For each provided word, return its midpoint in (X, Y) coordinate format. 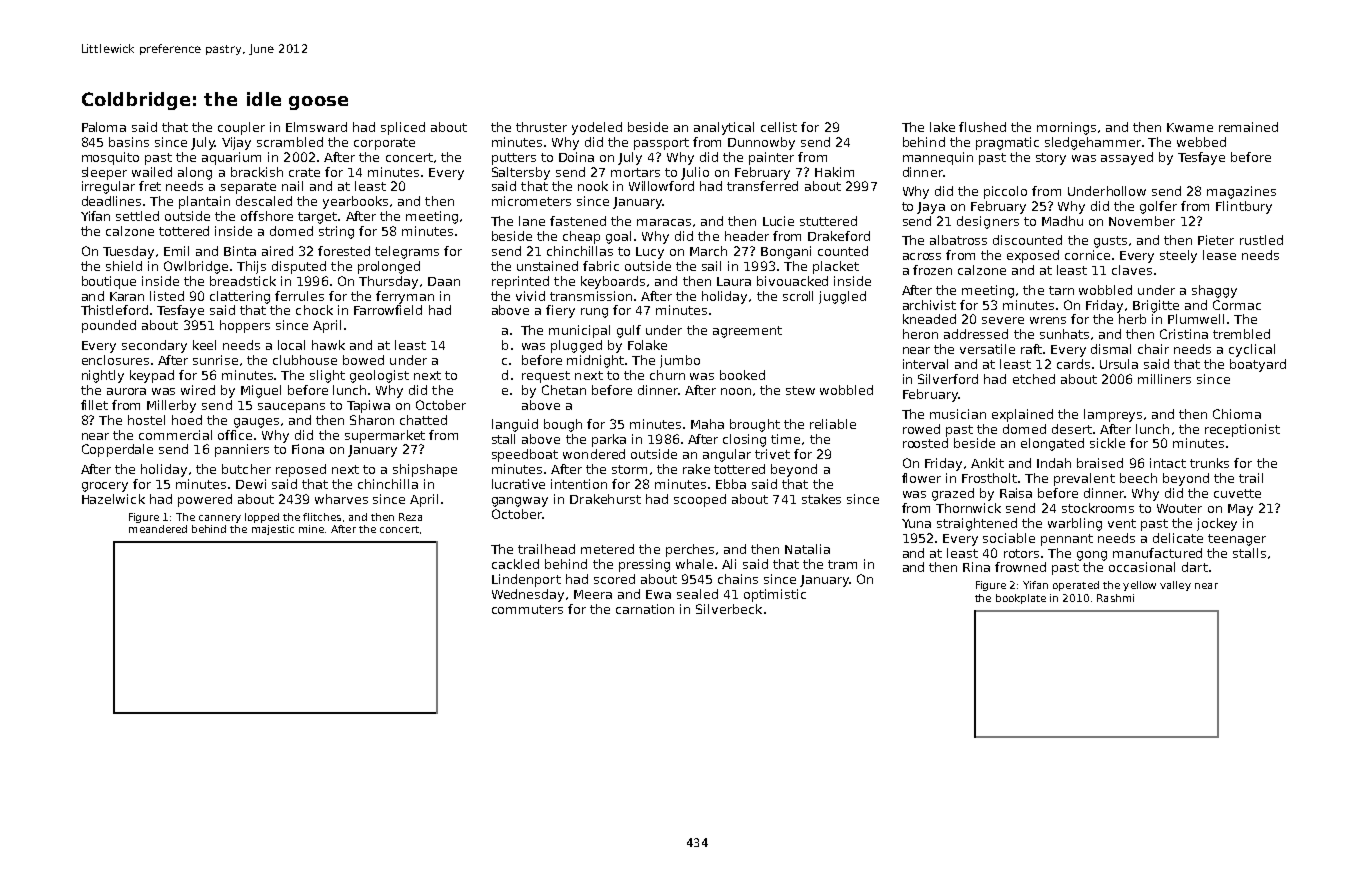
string (336, 232)
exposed (1033, 256)
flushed (982, 127)
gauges (256, 423)
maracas (664, 222)
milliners (1164, 379)
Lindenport (526, 580)
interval (925, 364)
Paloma (104, 127)
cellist (779, 127)
